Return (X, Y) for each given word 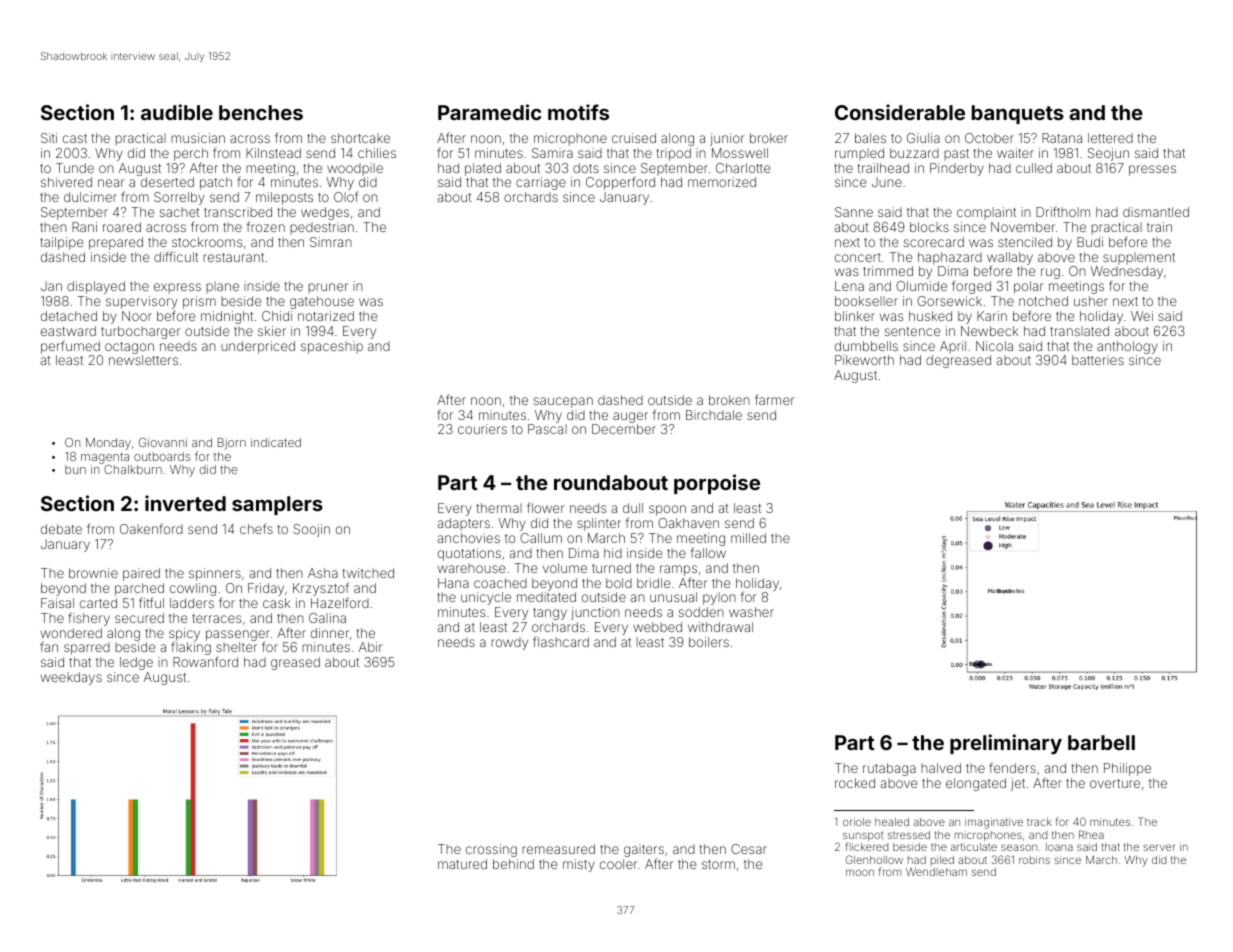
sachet (180, 212)
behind (513, 864)
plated (483, 169)
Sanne (854, 212)
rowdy (509, 643)
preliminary (1006, 744)
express (177, 288)
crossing (491, 850)
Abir (371, 647)
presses (1152, 170)
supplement (1139, 258)
